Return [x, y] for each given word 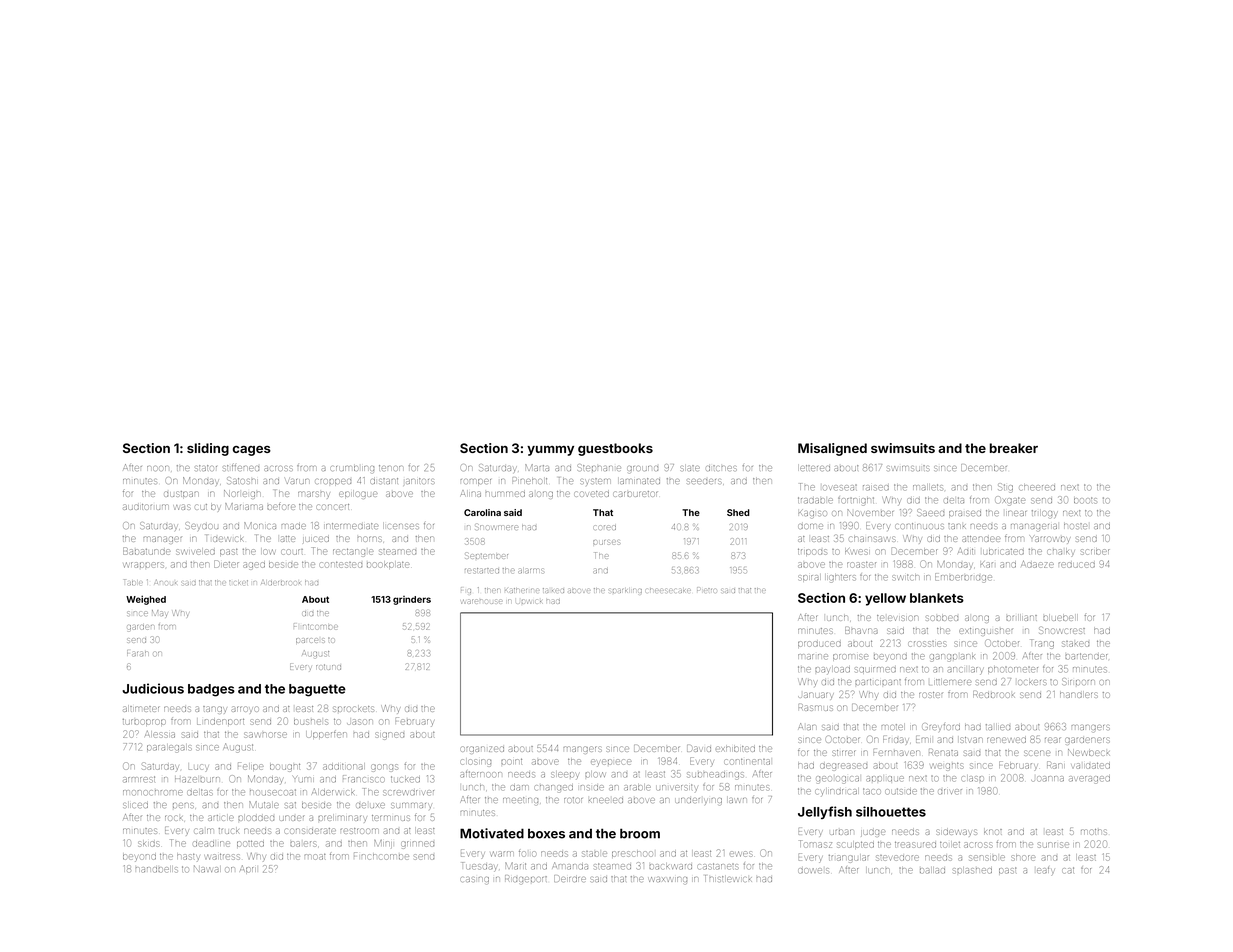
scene [1037, 753]
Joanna [1047, 779]
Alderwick [333, 792]
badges [211, 690]
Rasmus [816, 707]
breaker [1014, 448]
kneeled [606, 800]
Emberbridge [963, 578]
